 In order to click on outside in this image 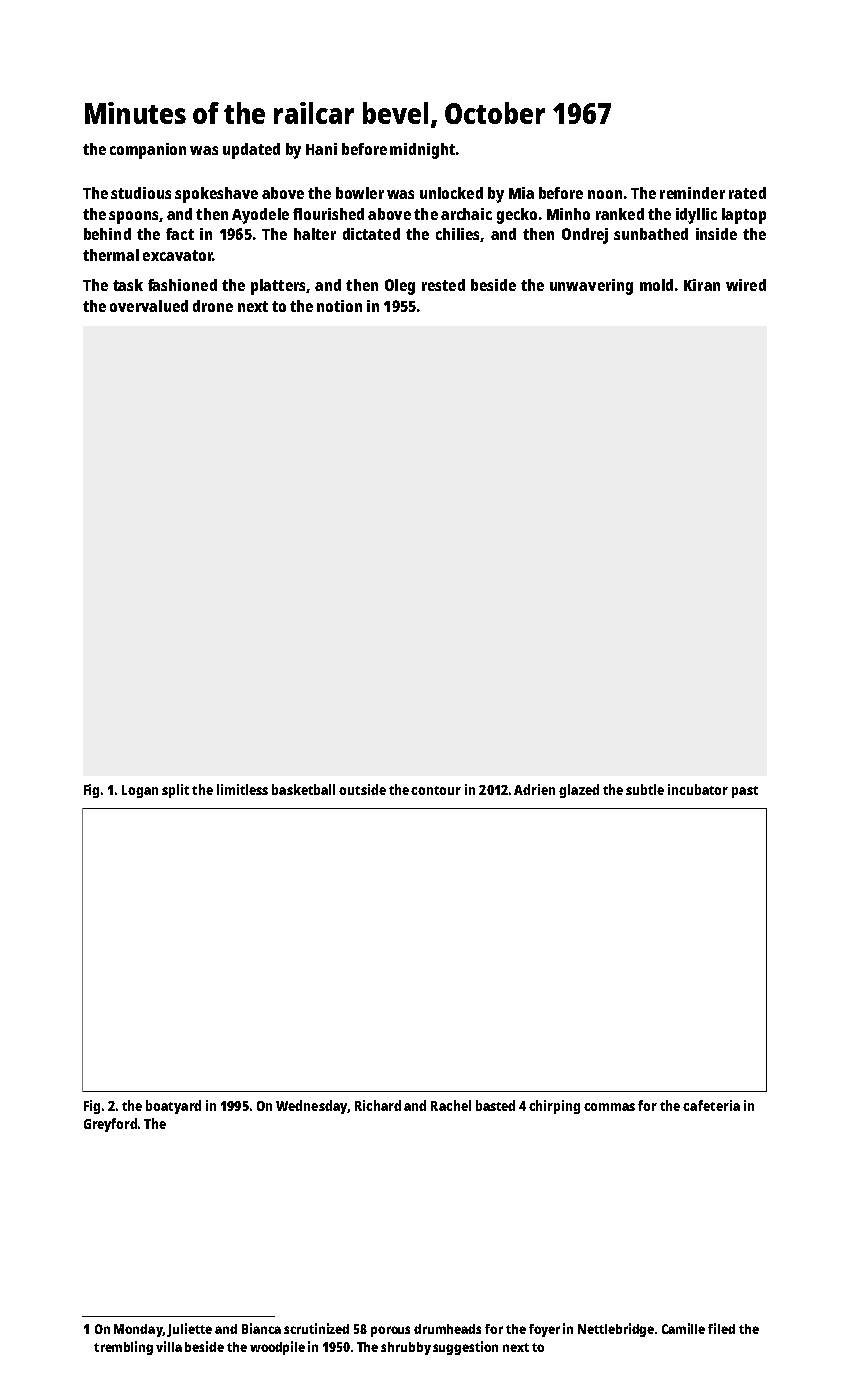, I will do `click(362, 789)`.
